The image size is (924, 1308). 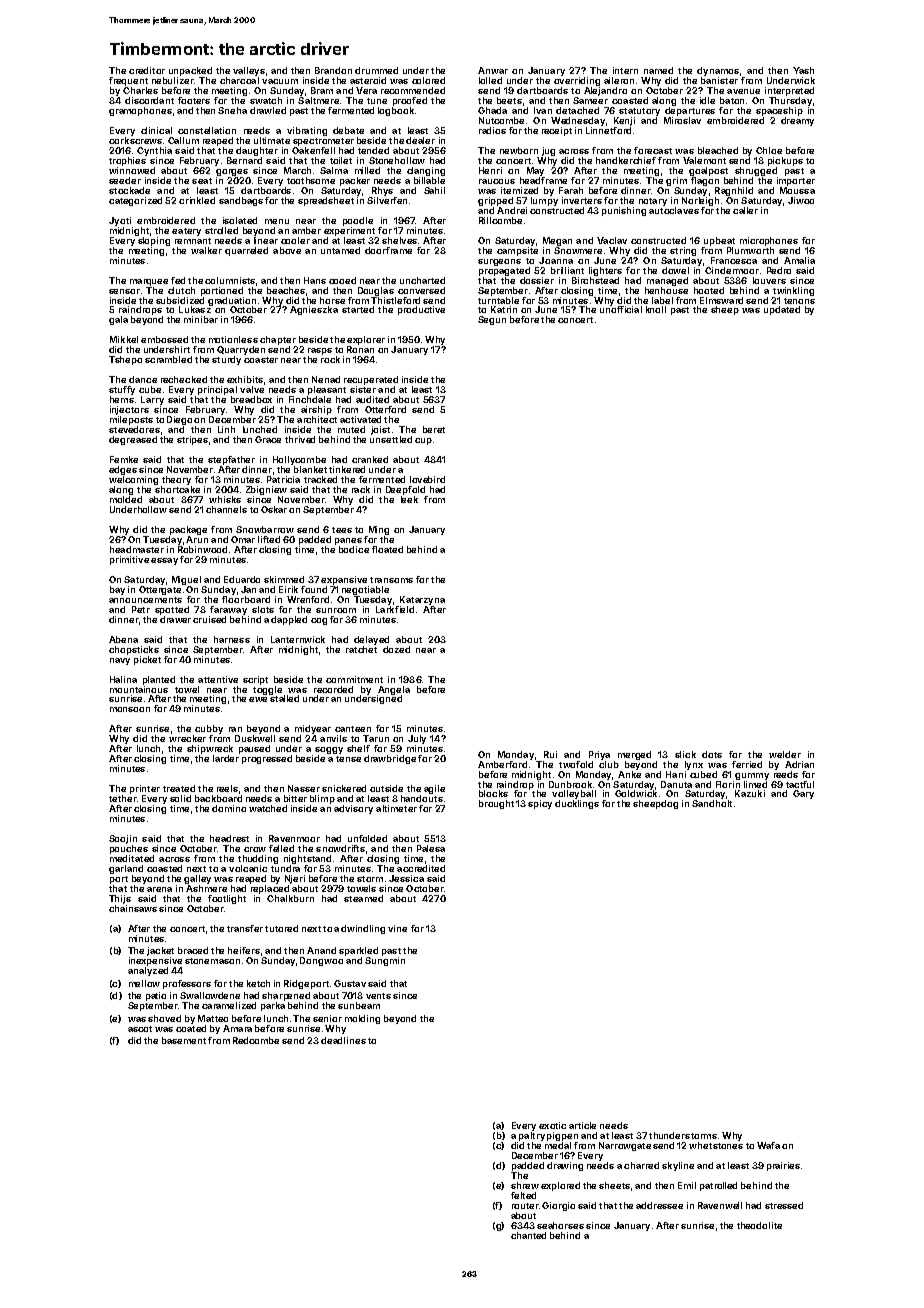 I want to click on categorized, so click(x=135, y=201).
